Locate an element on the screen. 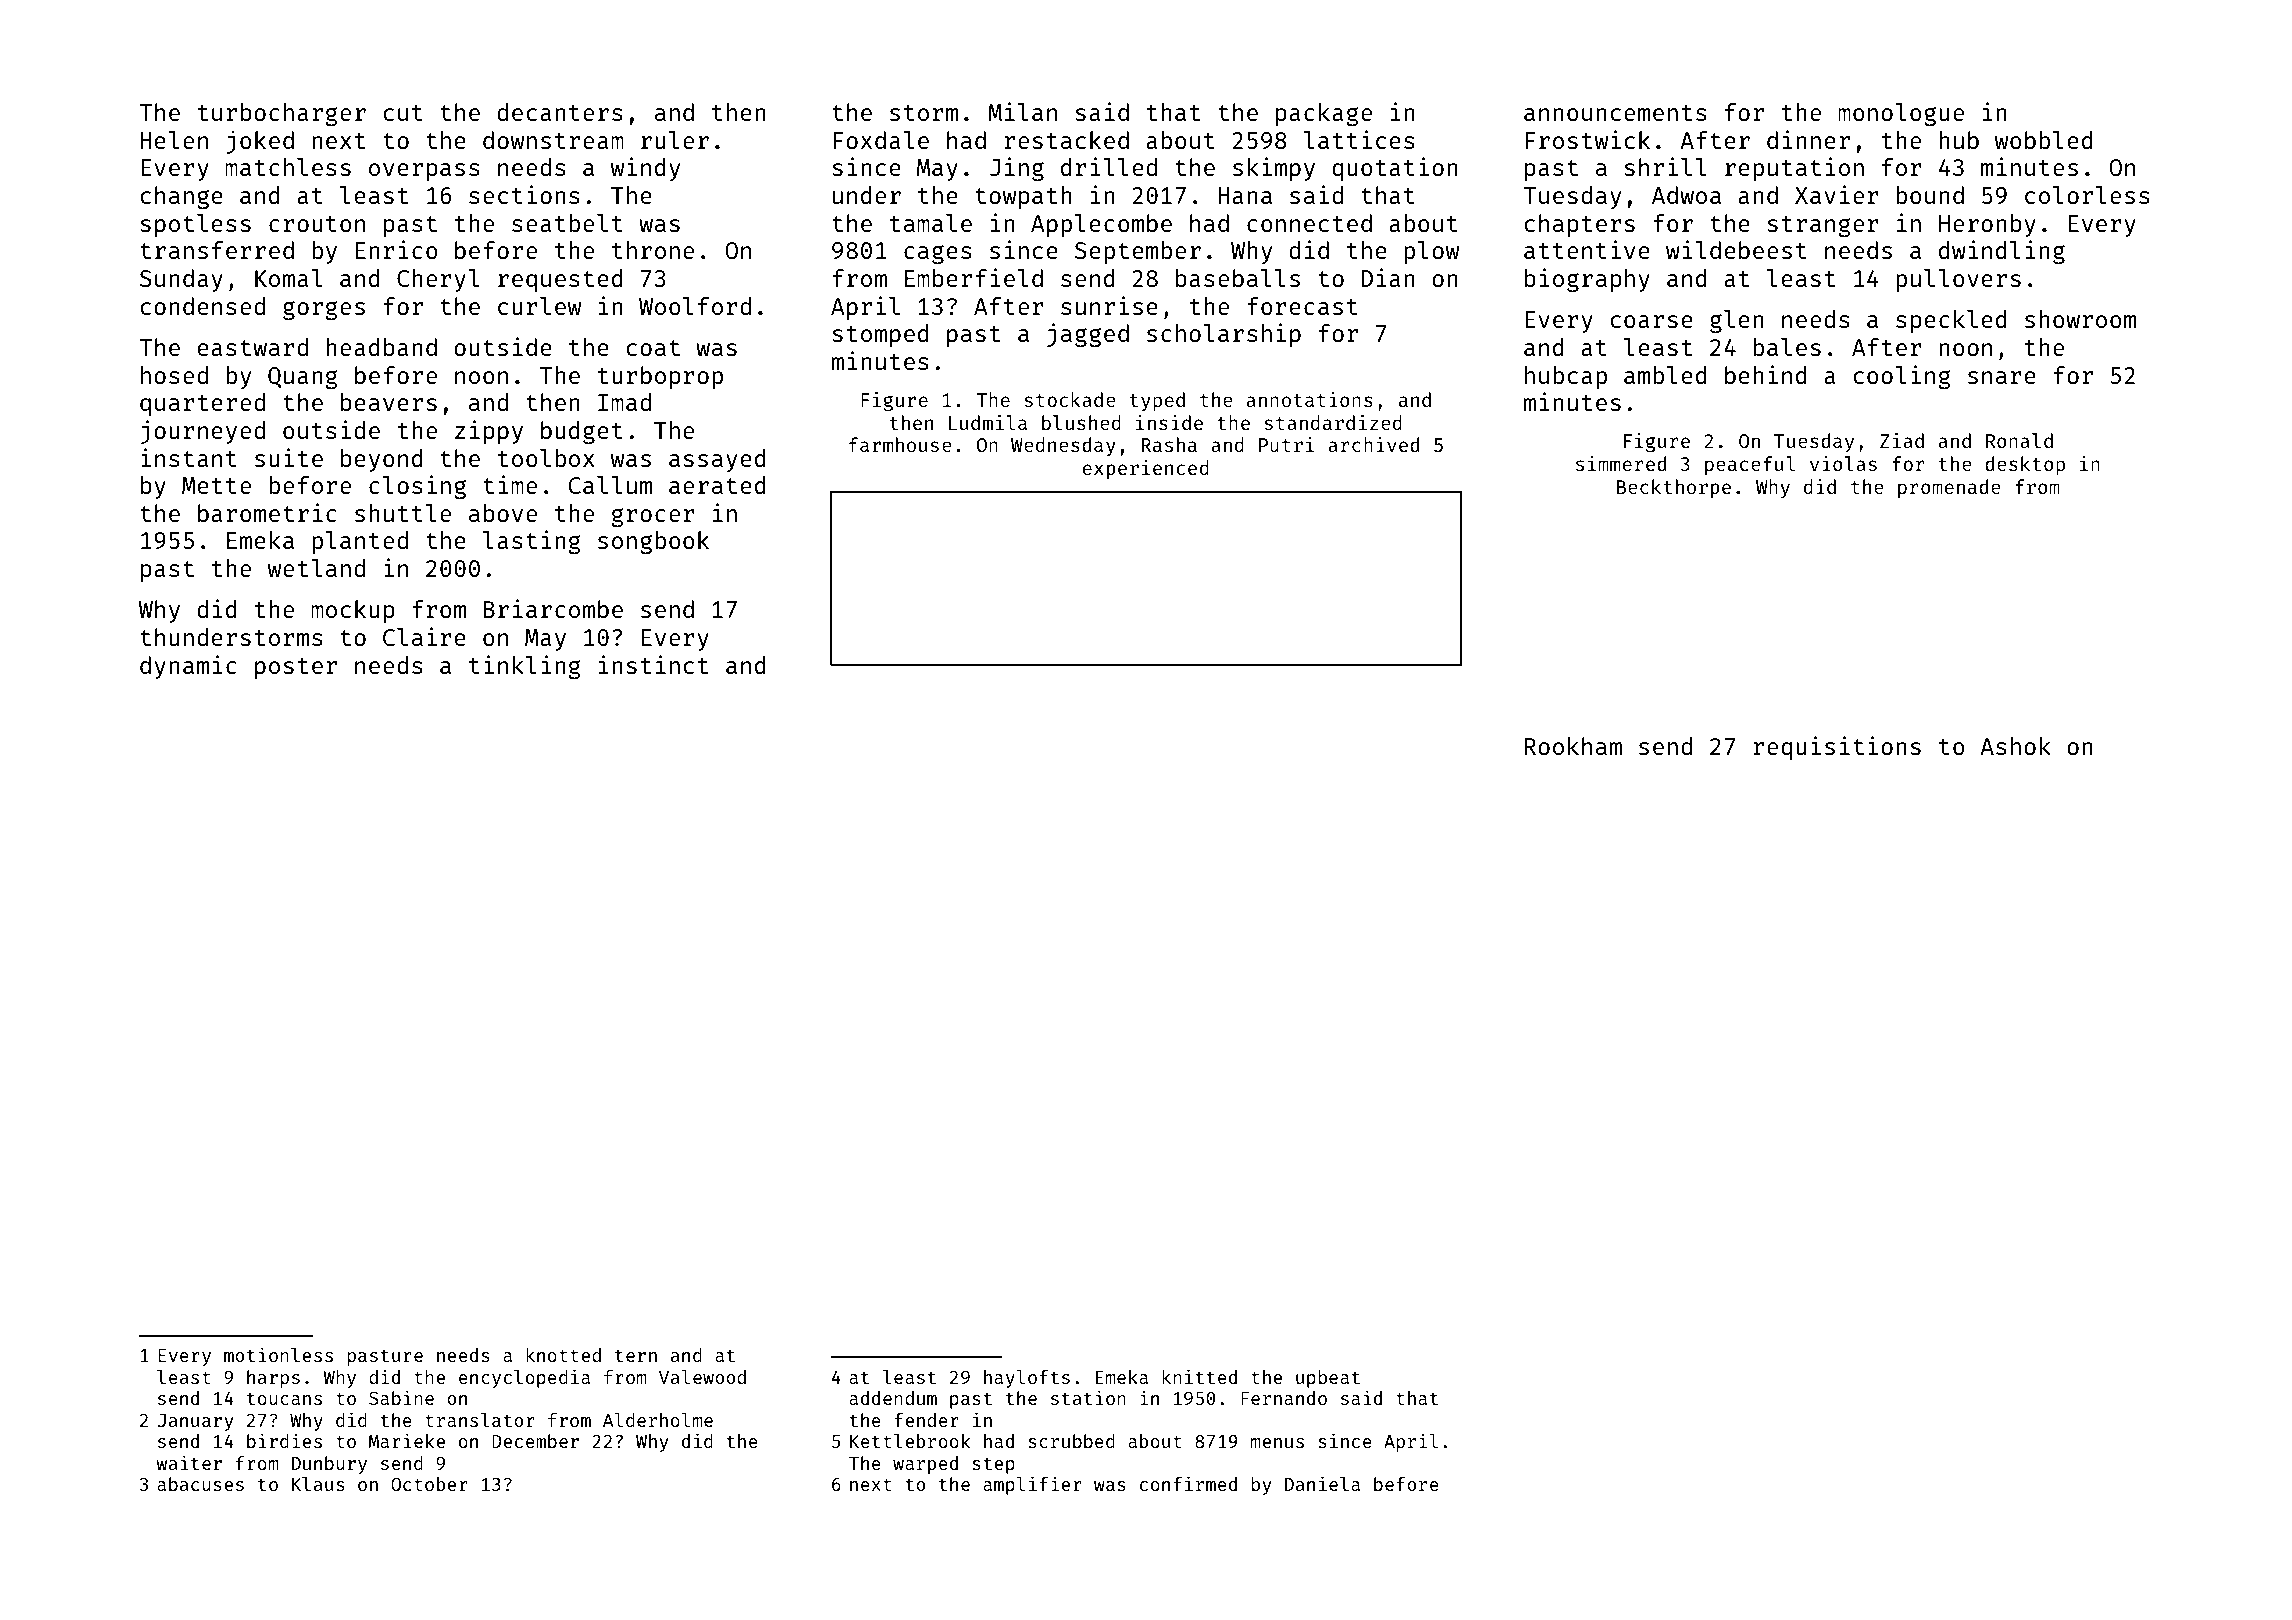 This screenshot has height=1620, width=2292. upbeat is located at coordinates (1328, 1379).
